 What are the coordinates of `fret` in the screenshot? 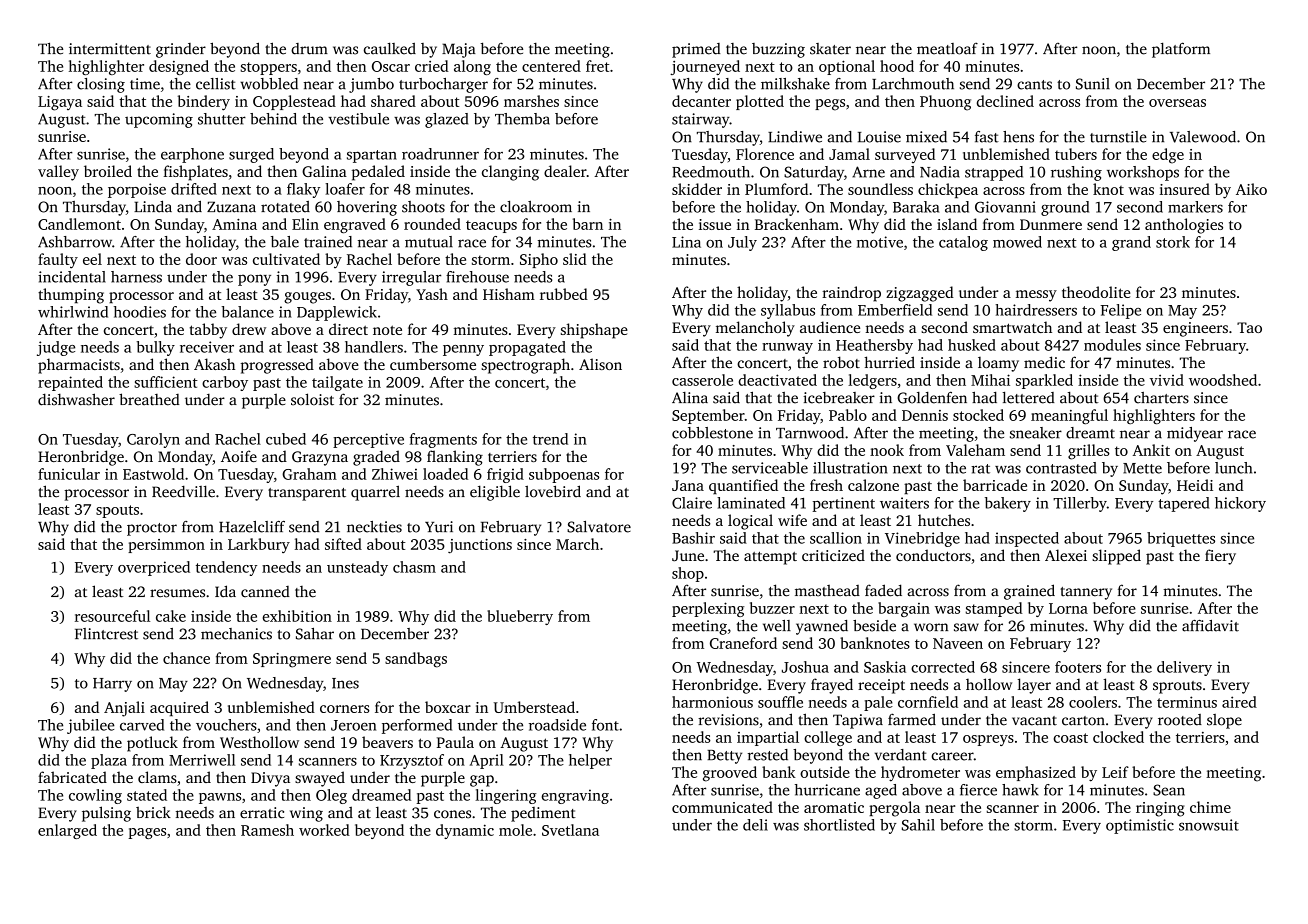 It's located at (597, 66).
